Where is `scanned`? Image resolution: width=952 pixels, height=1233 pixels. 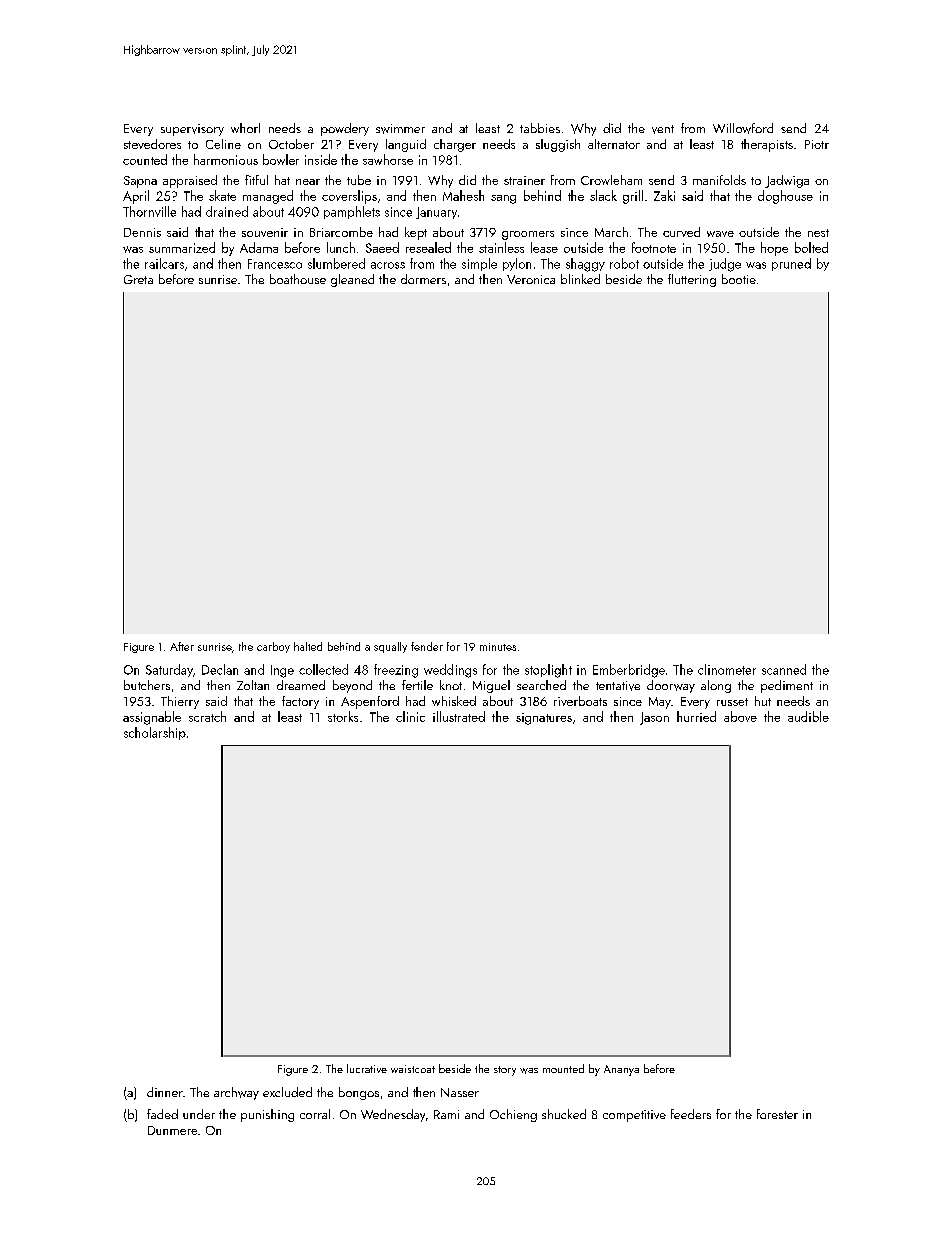
scanned is located at coordinates (784, 669).
